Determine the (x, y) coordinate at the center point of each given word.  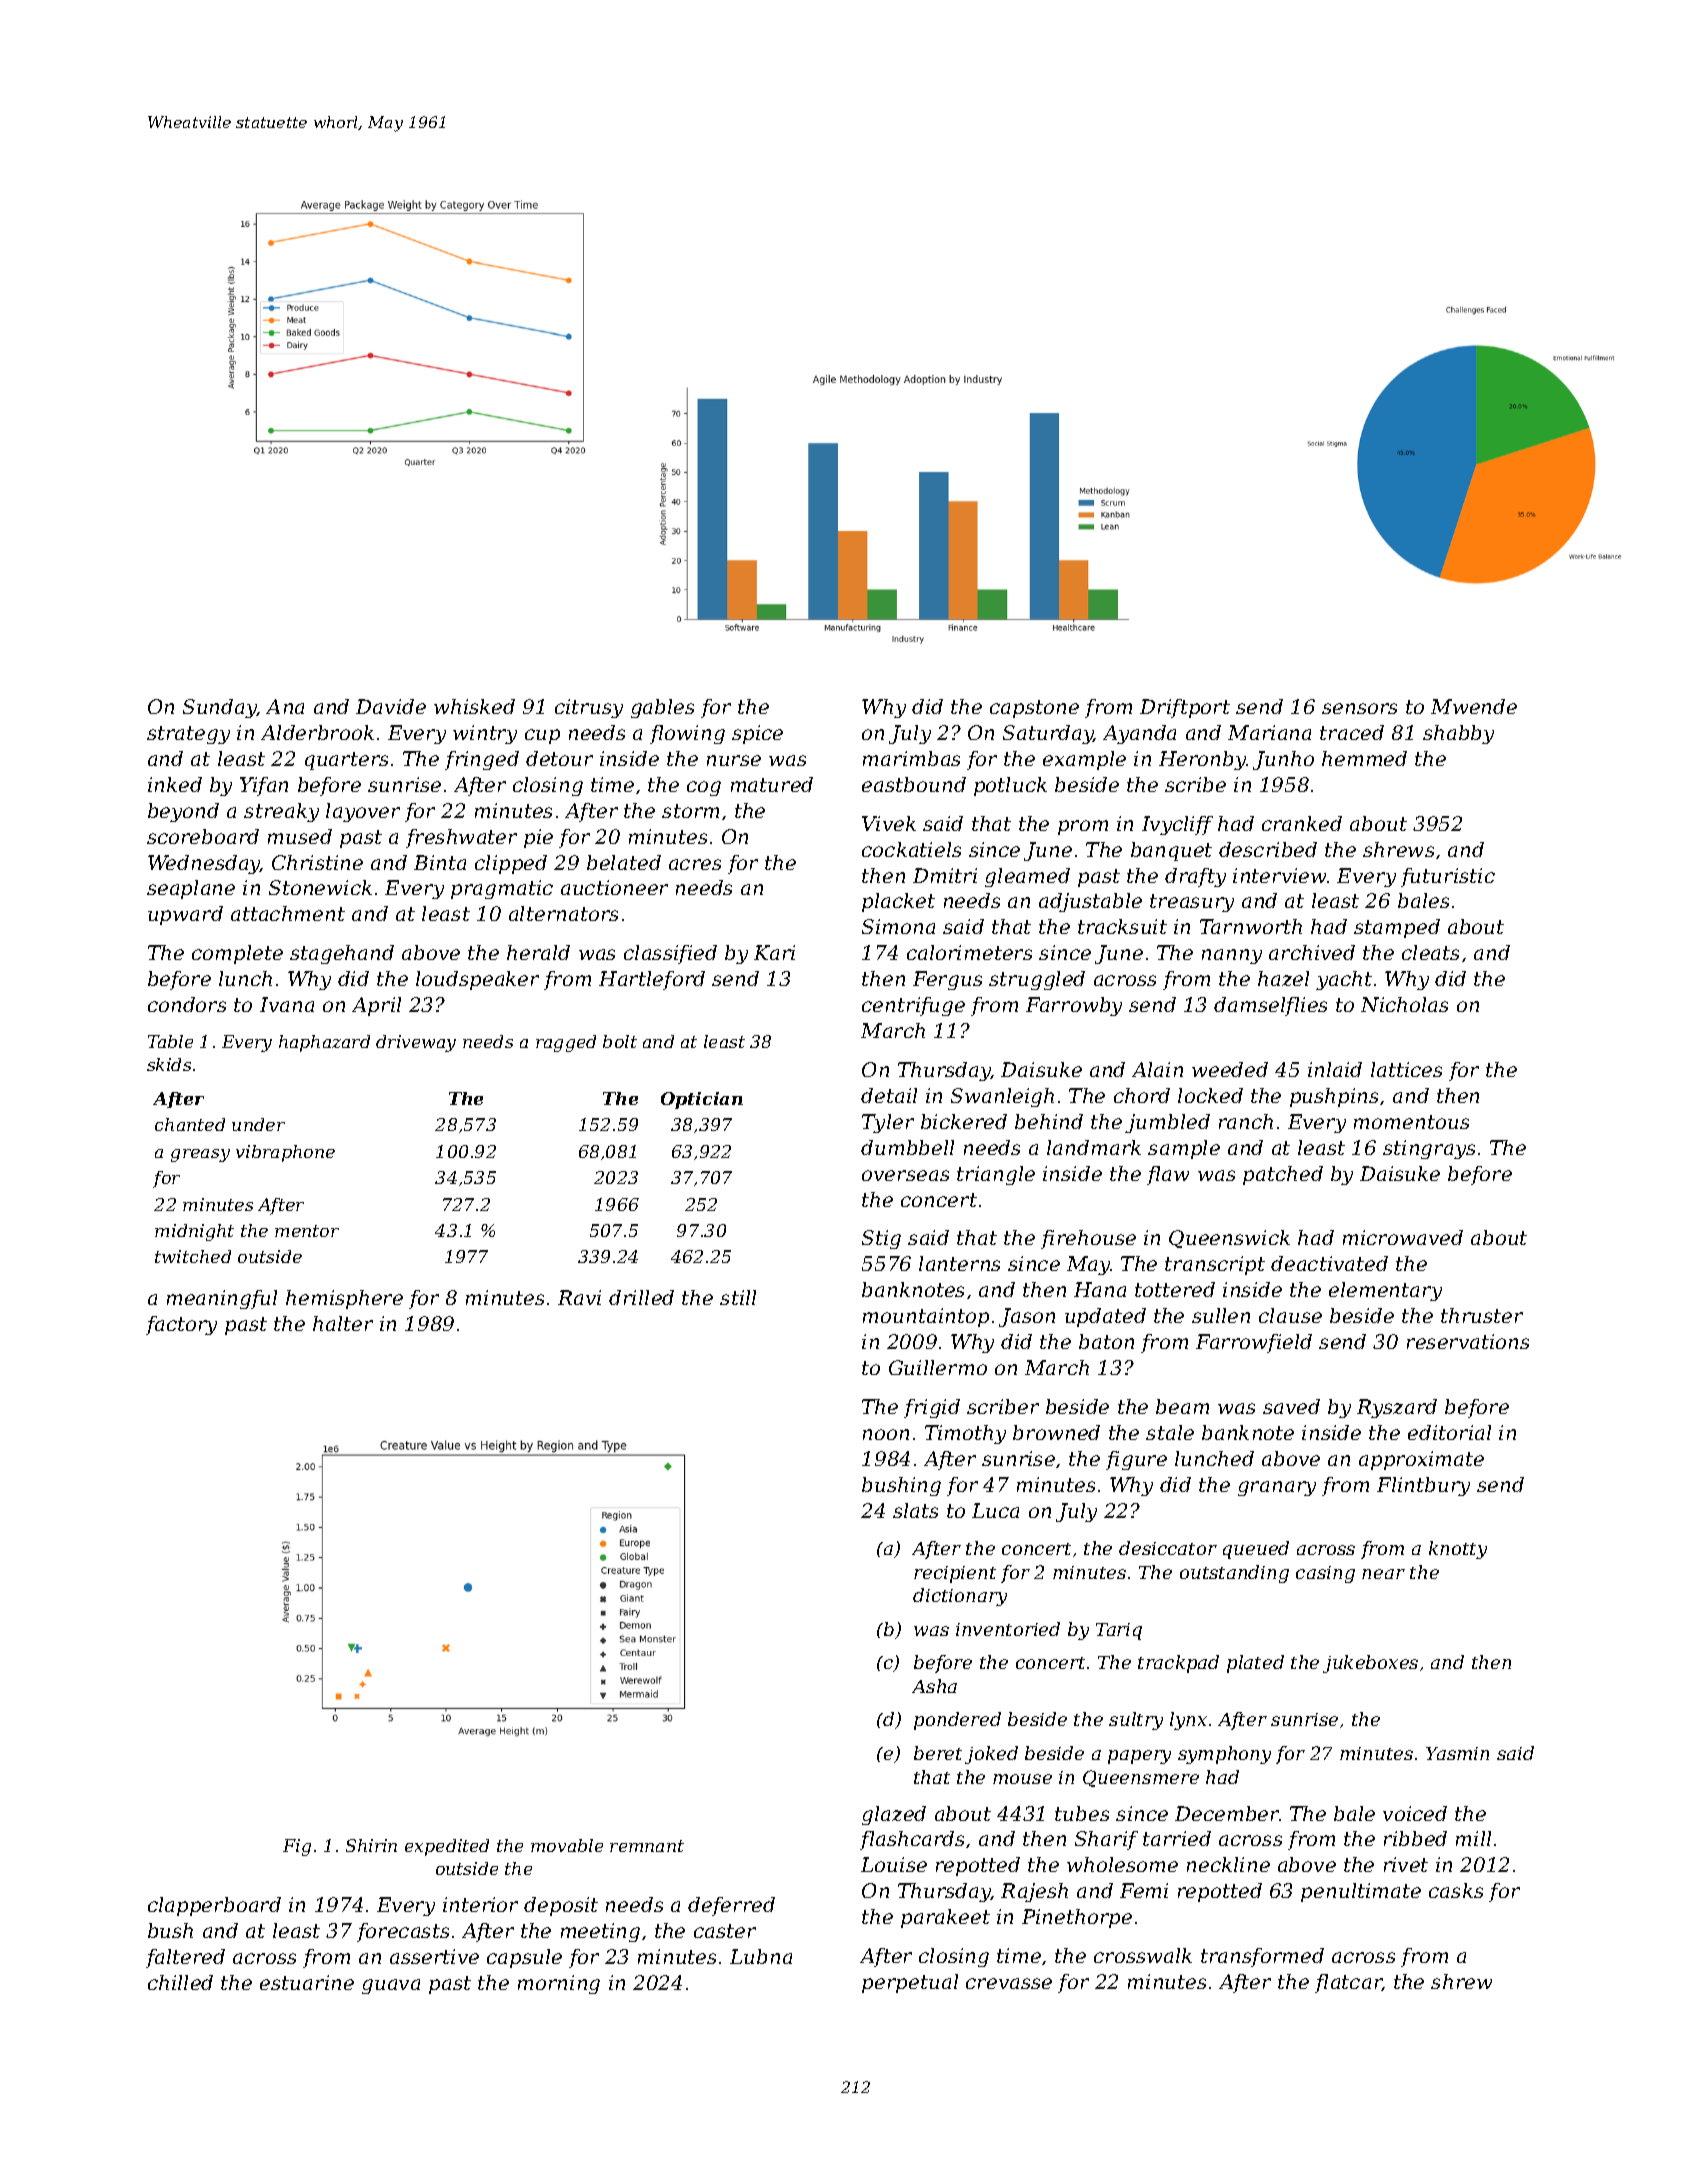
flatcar (1348, 1983)
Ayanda (1139, 734)
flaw (1168, 1175)
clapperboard (214, 1906)
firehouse (1088, 1239)
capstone (1034, 709)
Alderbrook (317, 732)
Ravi (579, 1297)
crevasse (1009, 1983)
